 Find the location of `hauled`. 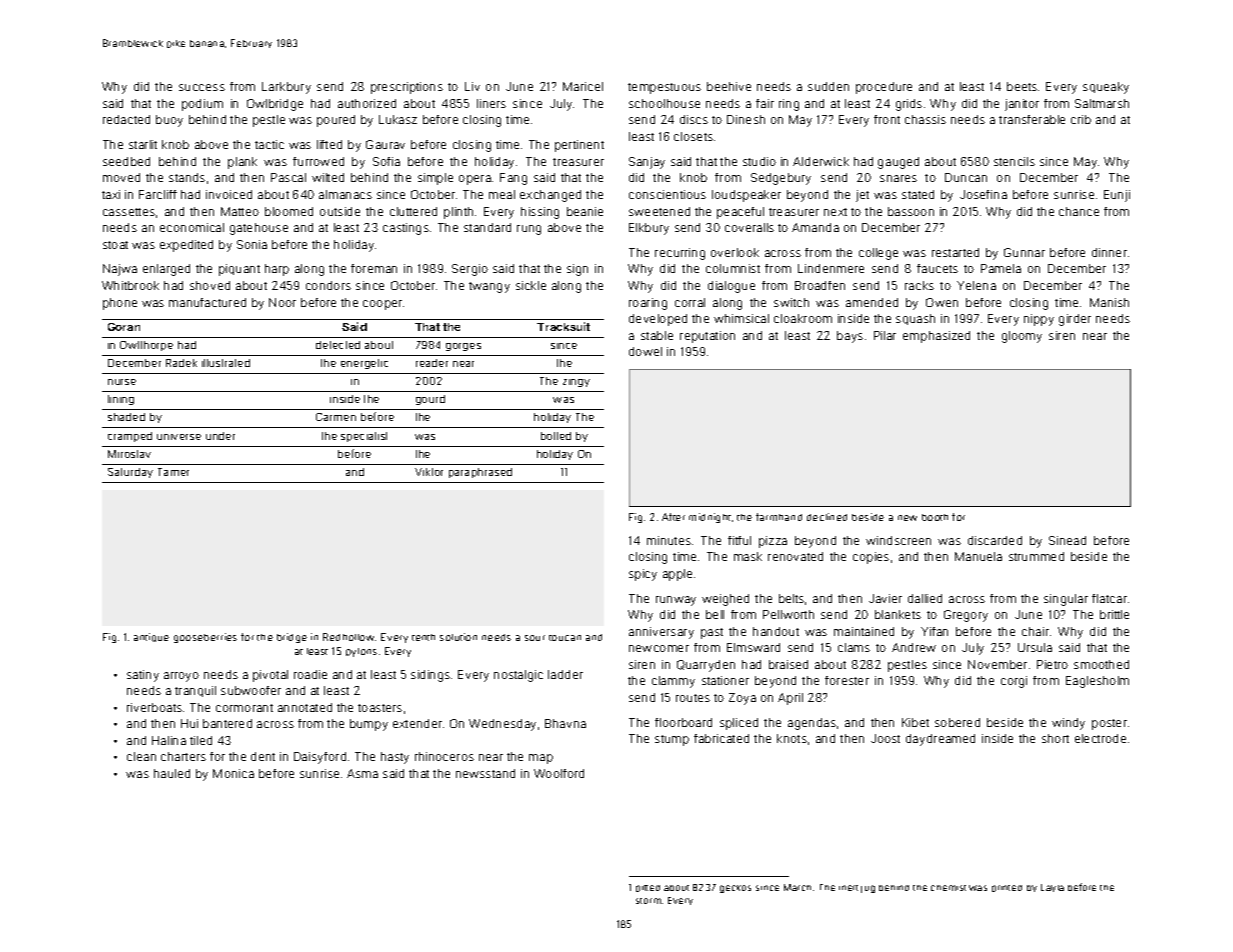

hauled is located at coordinates (172, 773).
